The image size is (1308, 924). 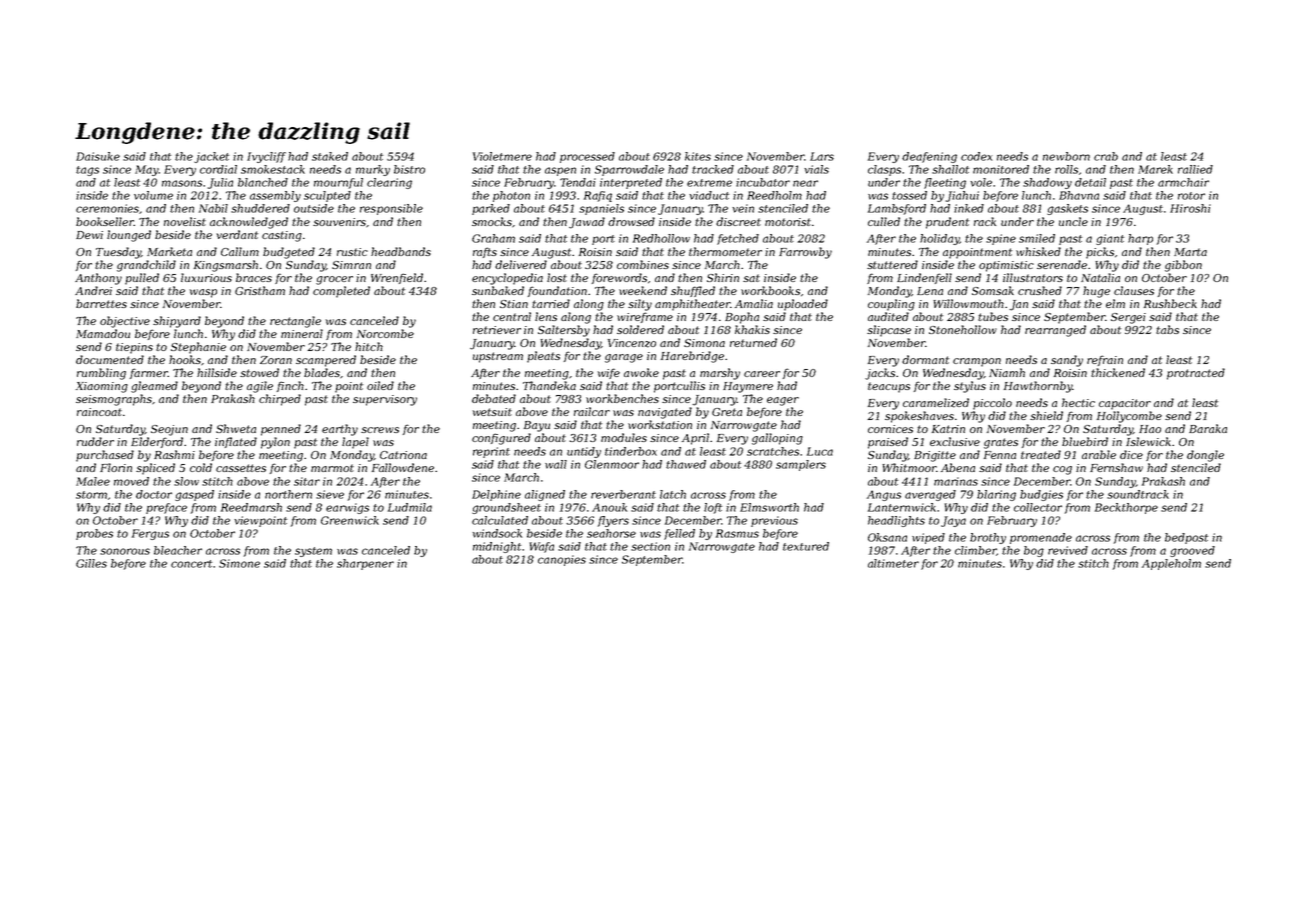 What do you see at coordinates (340, 430) in the screenshot?
I see `earthy` at bounding box center [340, 430].
